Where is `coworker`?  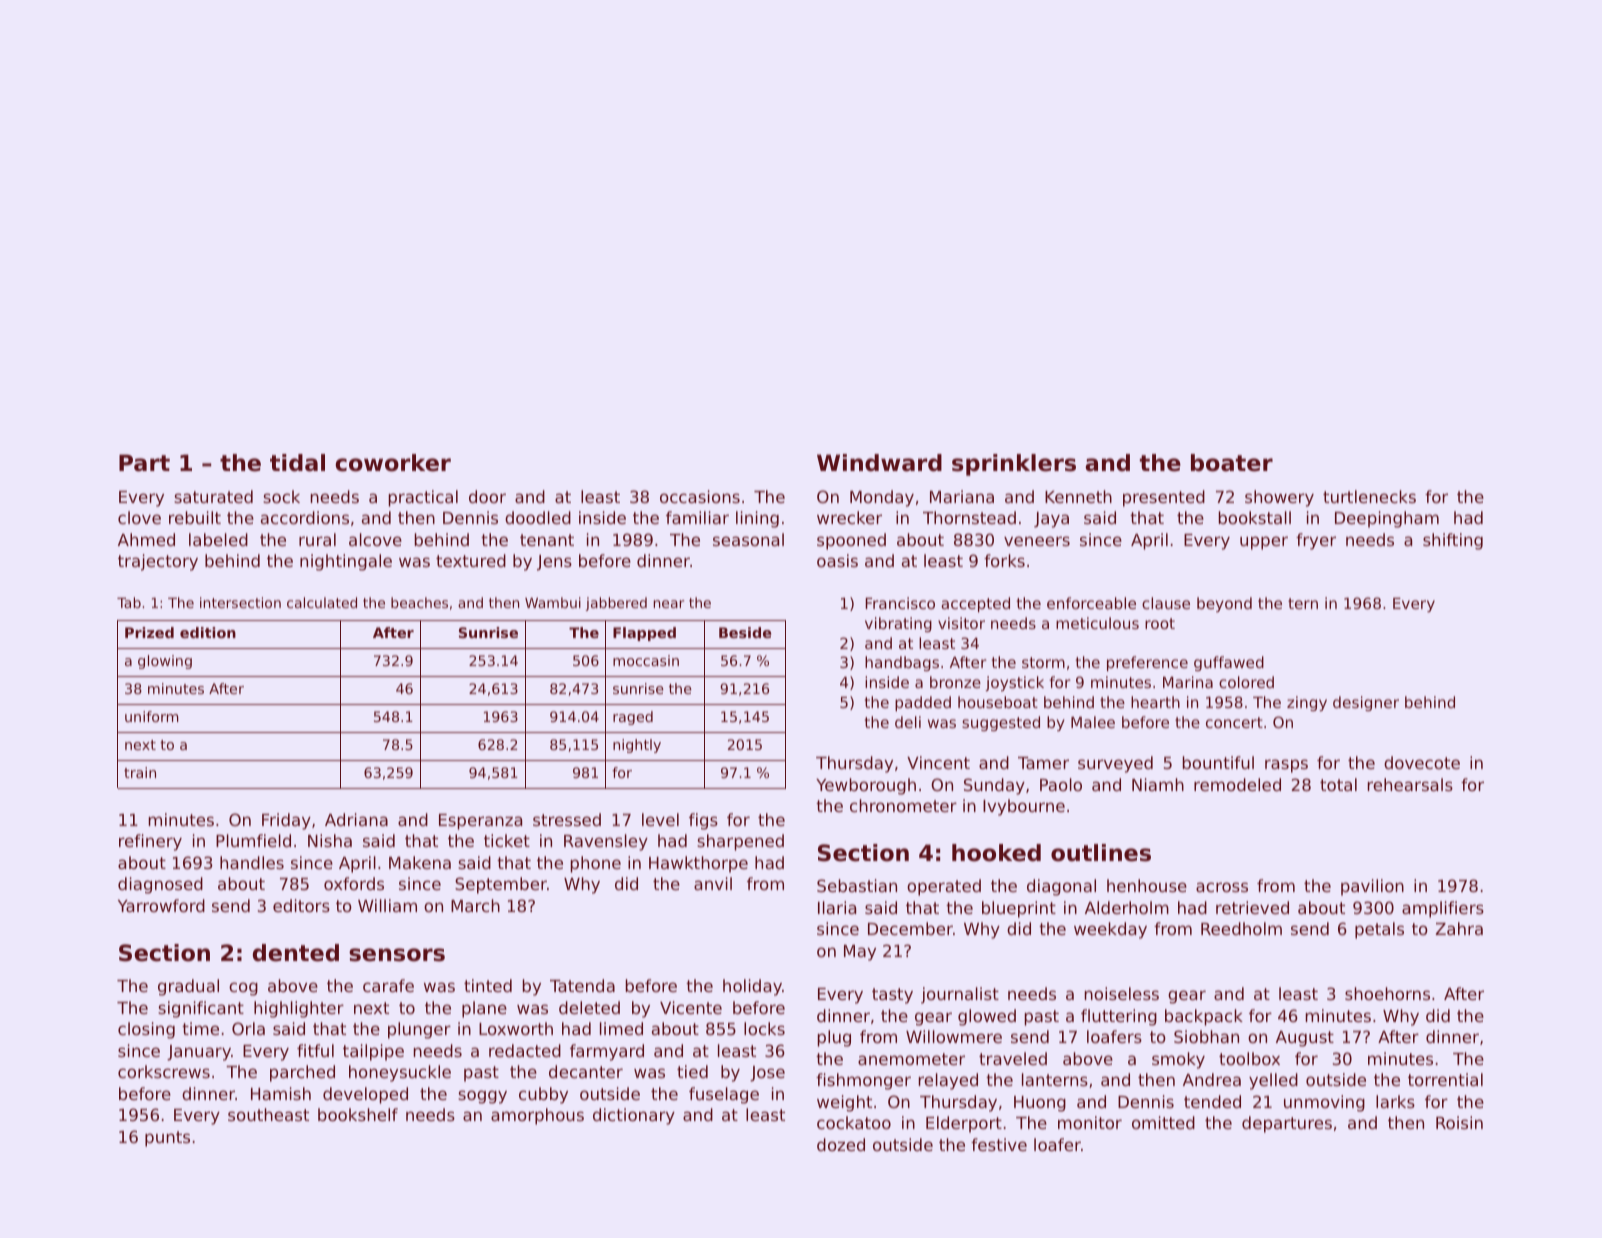 coworker is located at coordinates (393, 463).
